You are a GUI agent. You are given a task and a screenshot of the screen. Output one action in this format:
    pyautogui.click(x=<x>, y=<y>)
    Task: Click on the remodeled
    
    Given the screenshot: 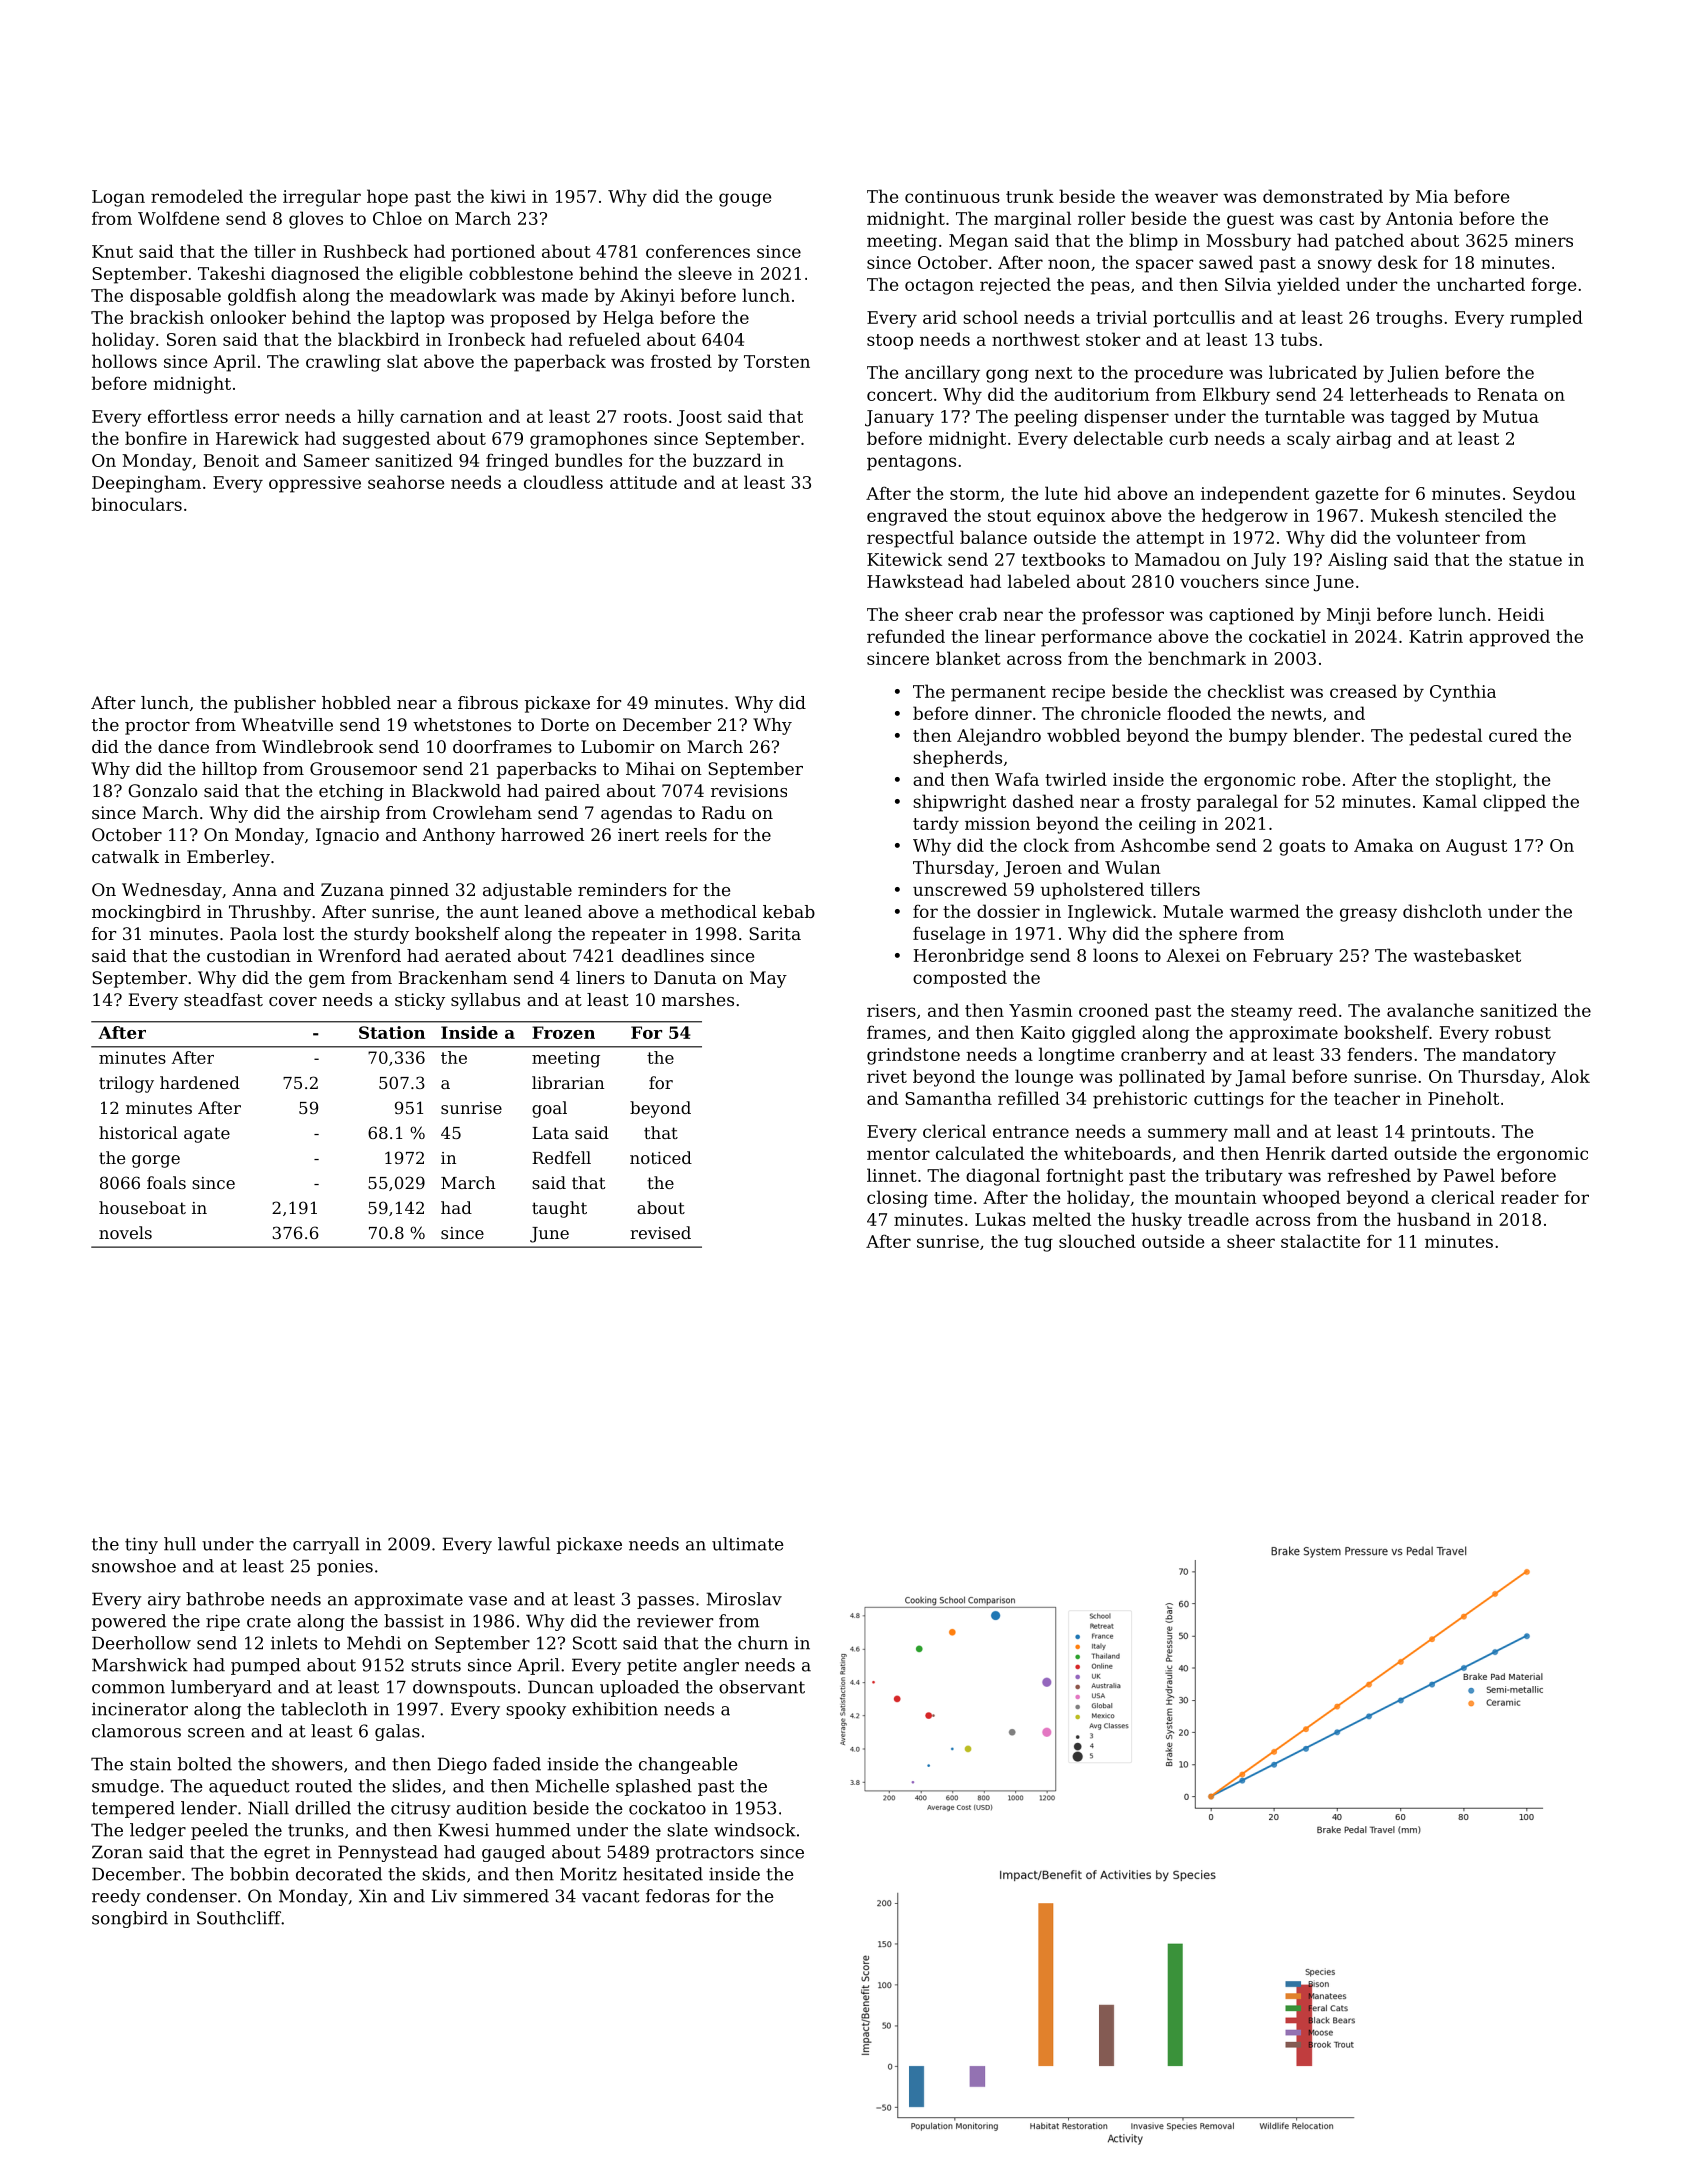 What is the action you would take?
    pyautogui.click(x=197, y=196)
